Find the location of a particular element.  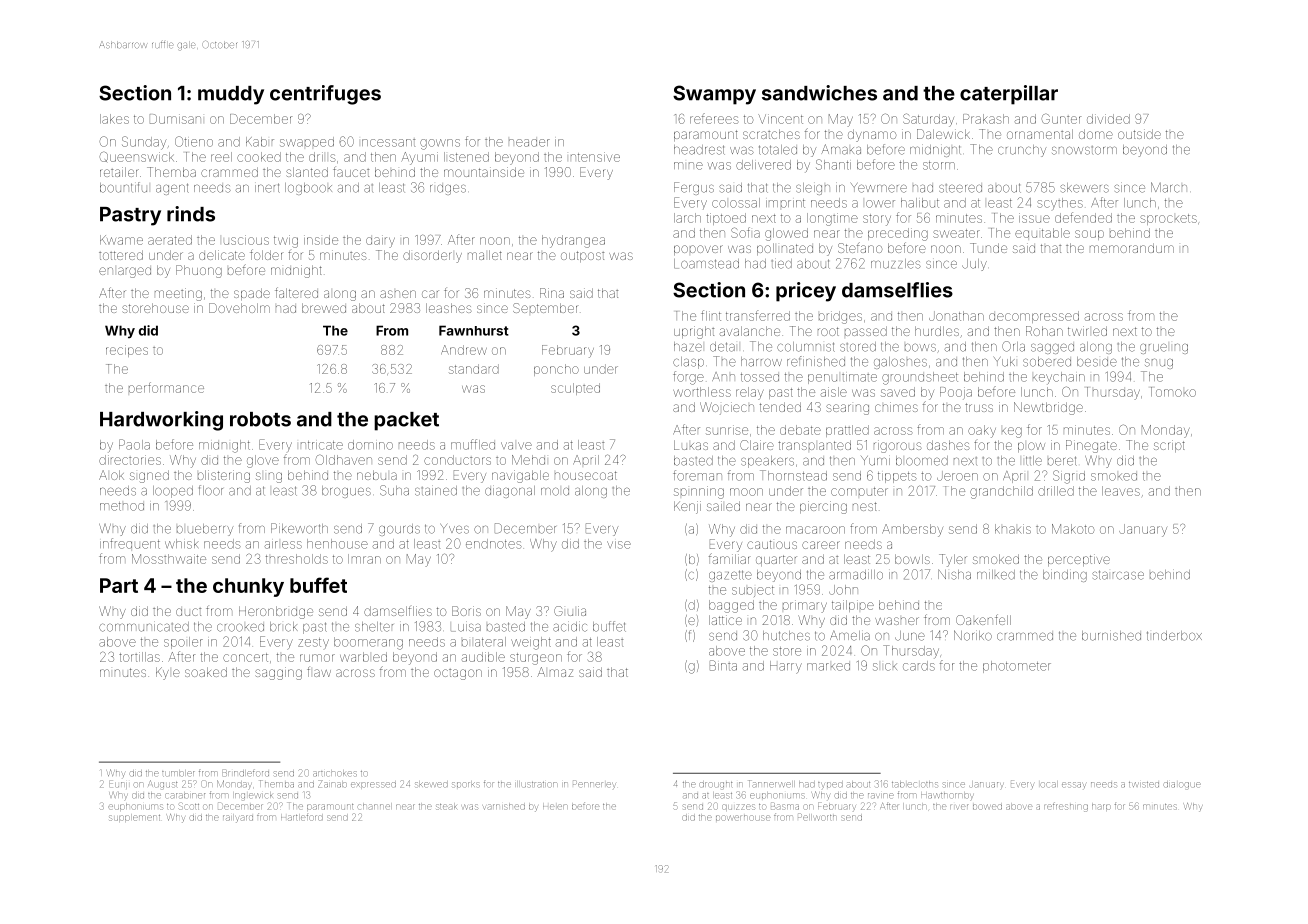

railyard is located at coordinates (238, 819).
